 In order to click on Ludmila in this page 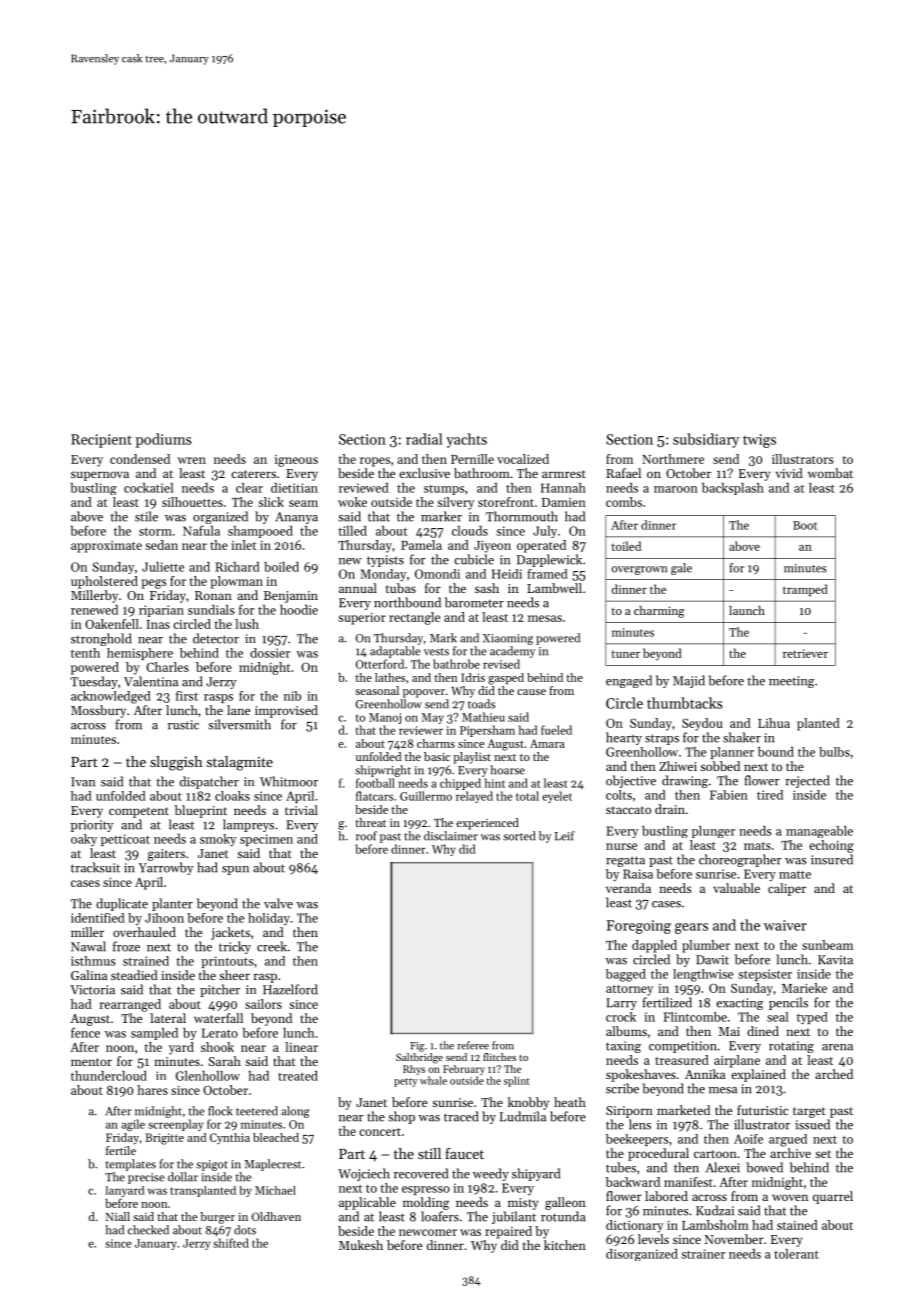, I will do `click(523, 1116)`.
